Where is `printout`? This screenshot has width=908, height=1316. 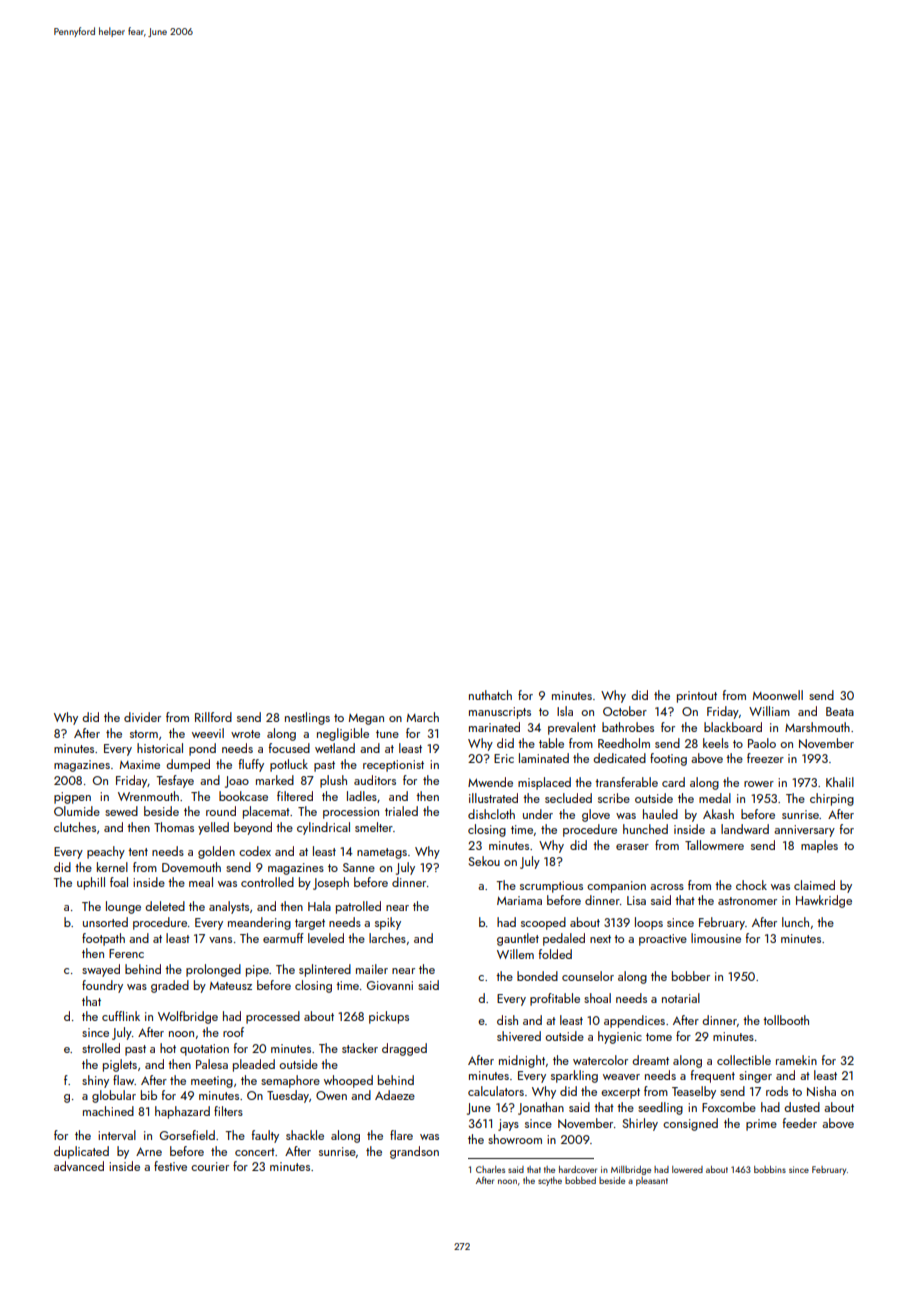 printout is located at coordinates (697, 697).
